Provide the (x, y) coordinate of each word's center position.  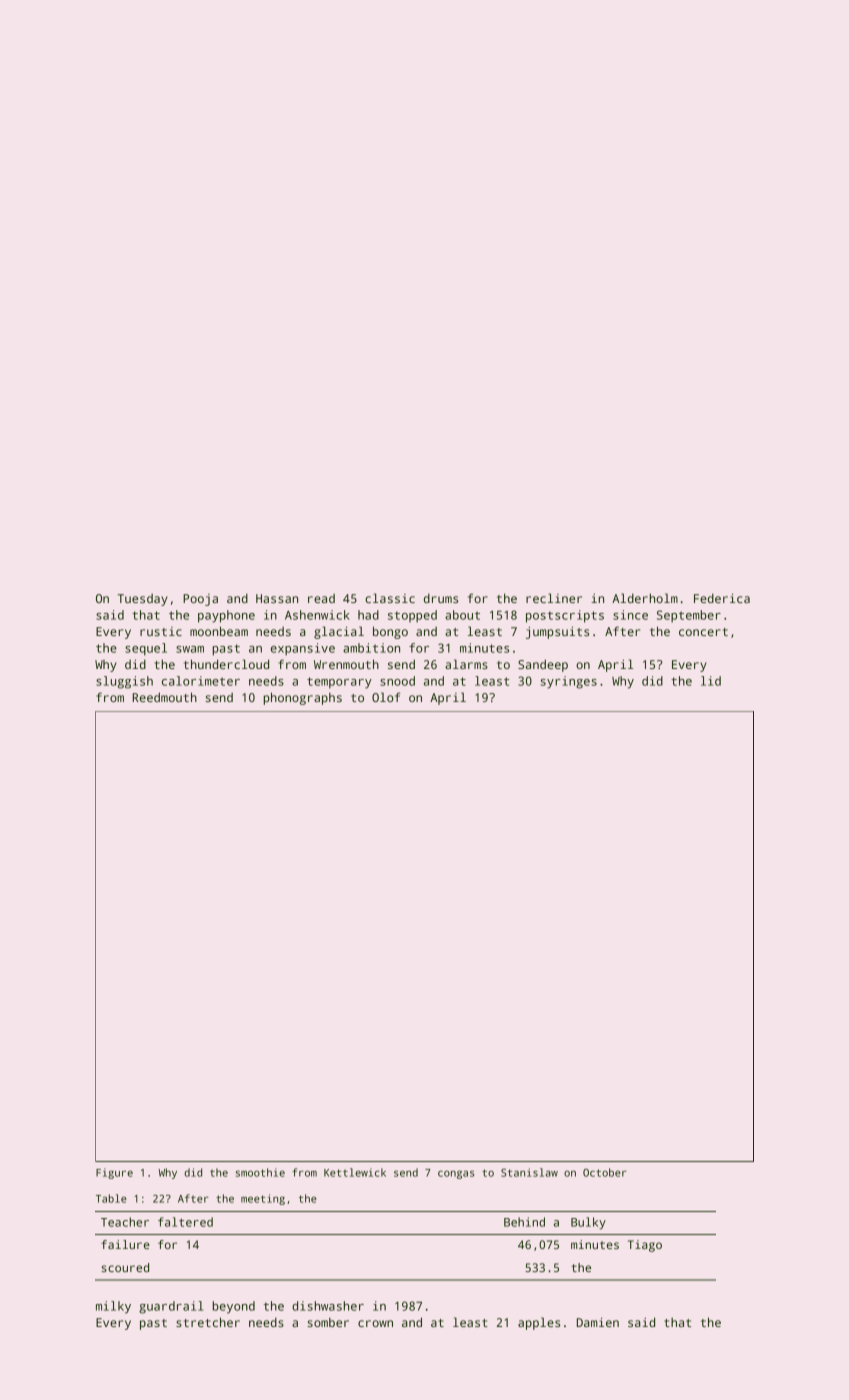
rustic (161, 631)
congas (456, 1174)
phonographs (302, 698)
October (605, 1172)
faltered (185, 1222)
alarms (466, 664)
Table (111, 1198)
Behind (524, 1222)
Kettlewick (355, 1172)
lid (711, 681)
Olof (386, 697)
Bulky (588, 1223)
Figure (114, 1173)
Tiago (645, 1246)
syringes (569, 682)
